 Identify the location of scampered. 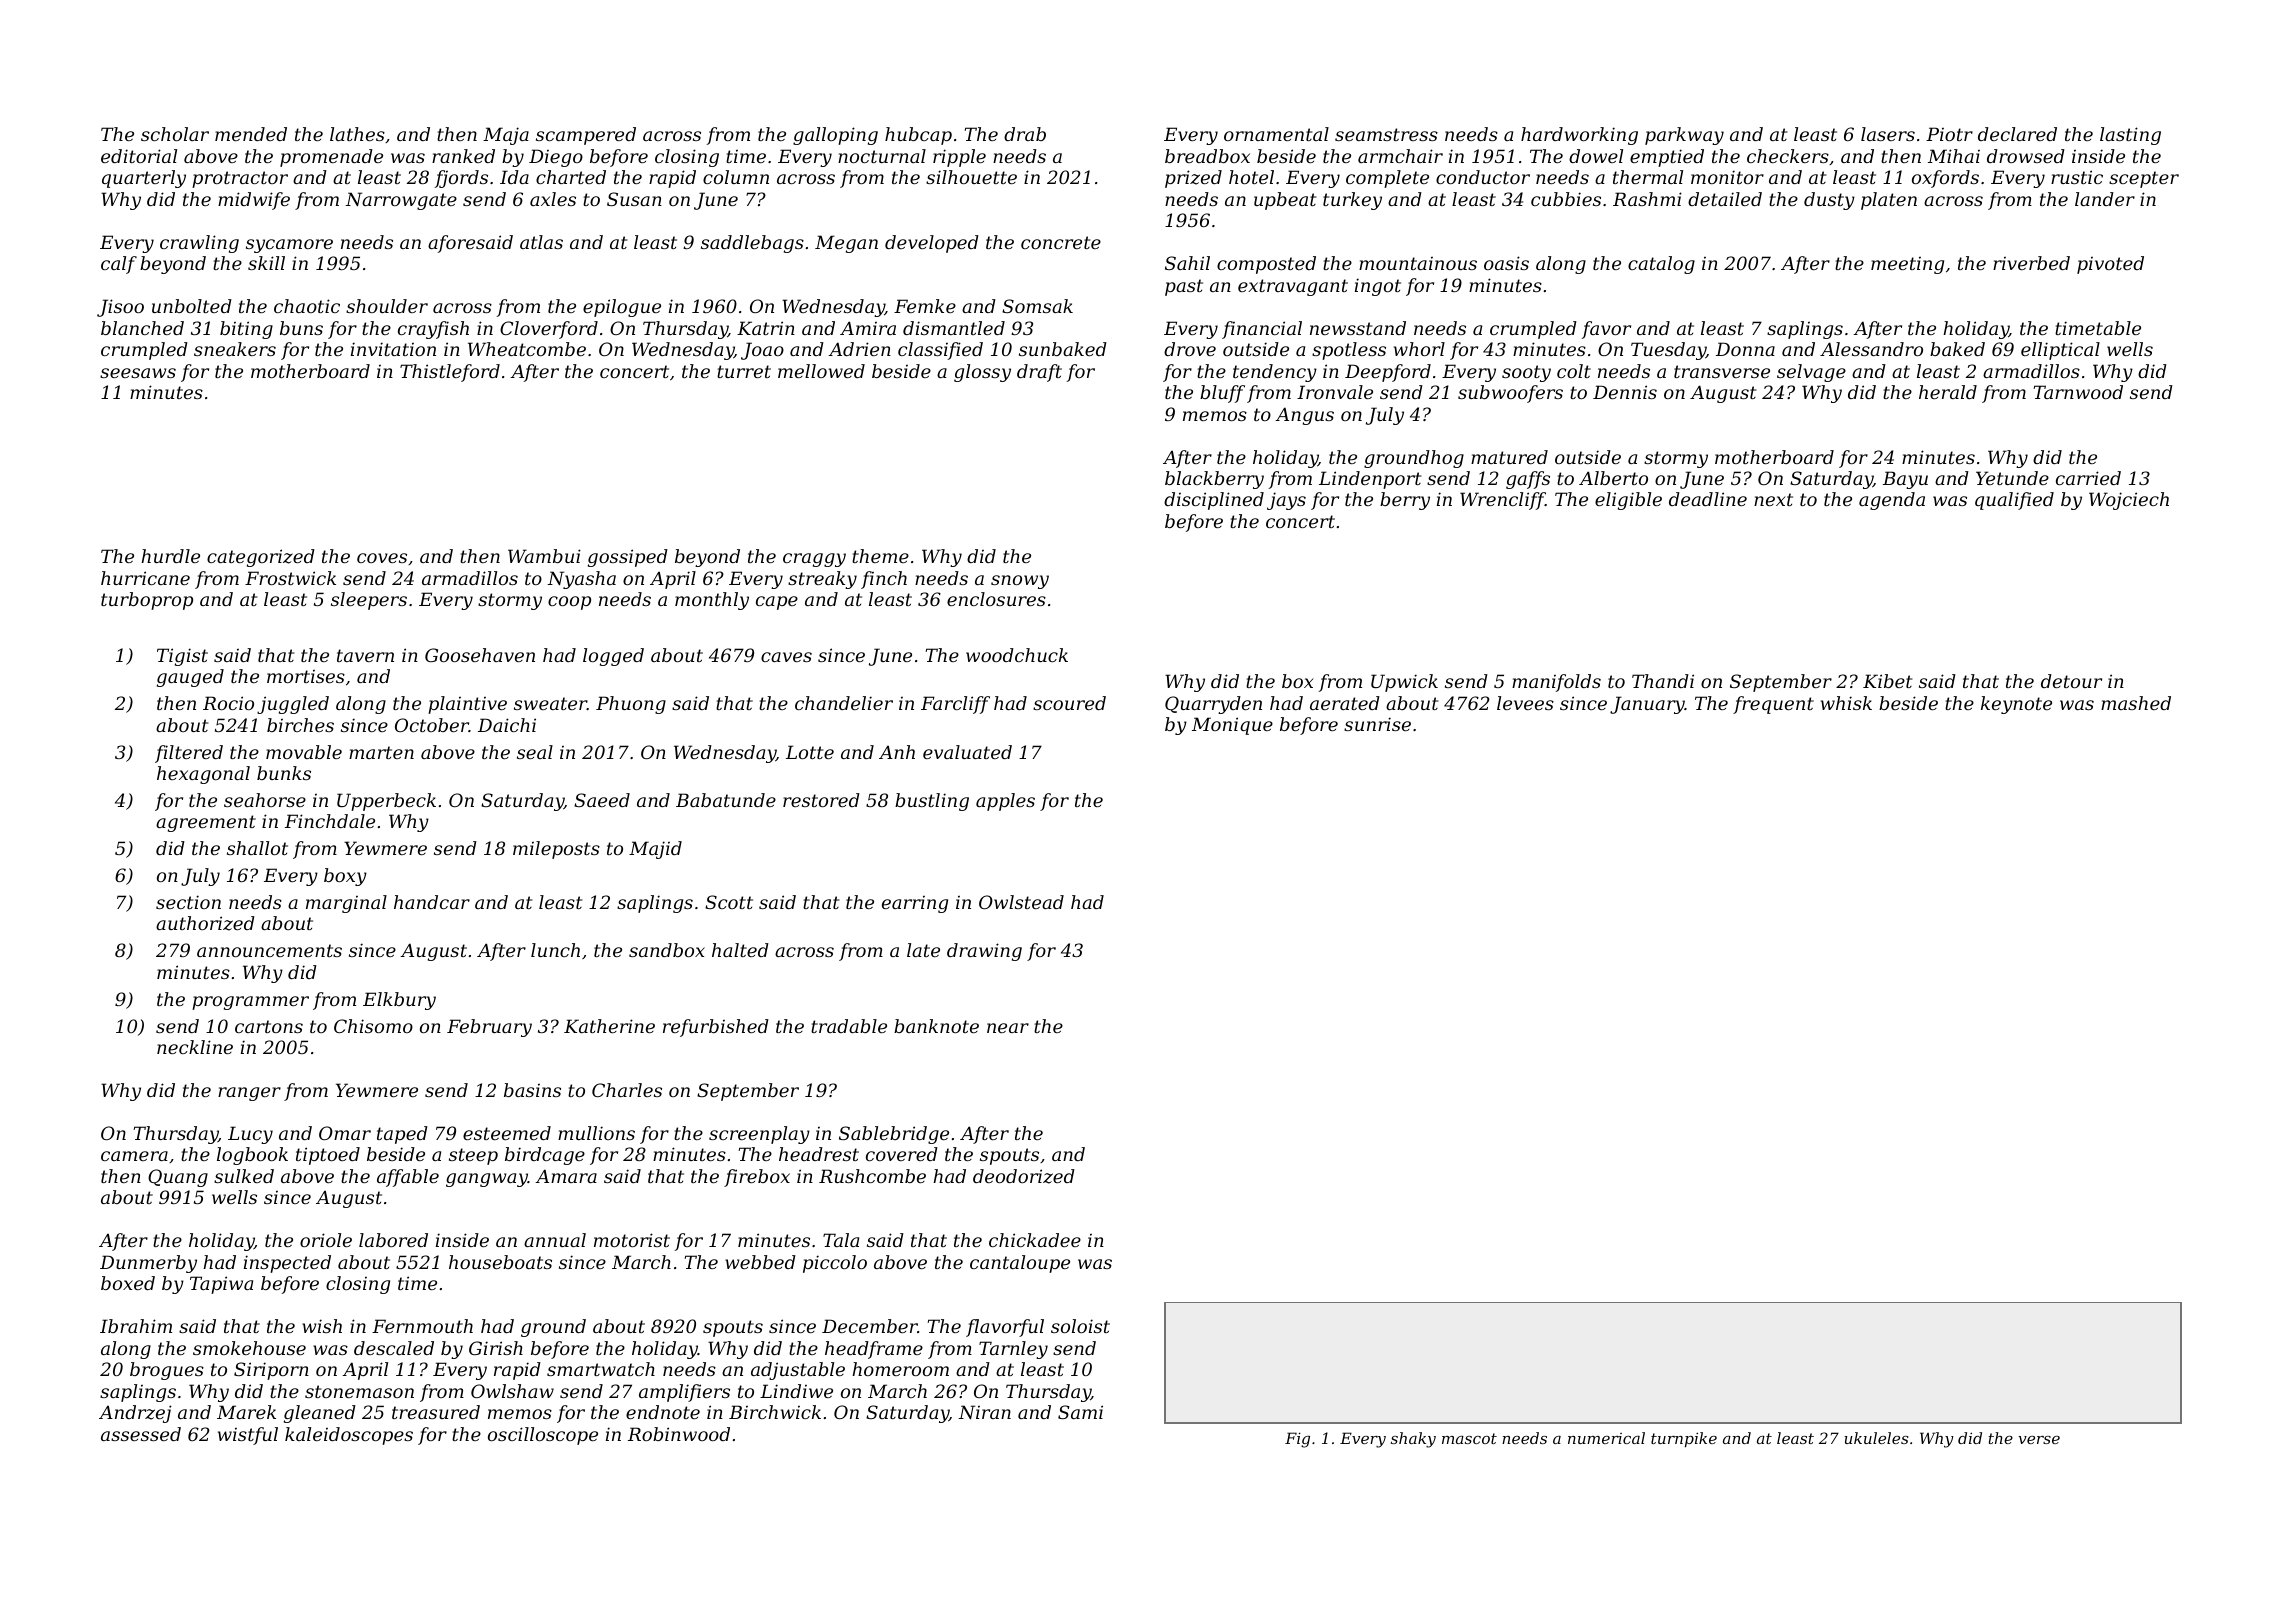
(586, 136).
